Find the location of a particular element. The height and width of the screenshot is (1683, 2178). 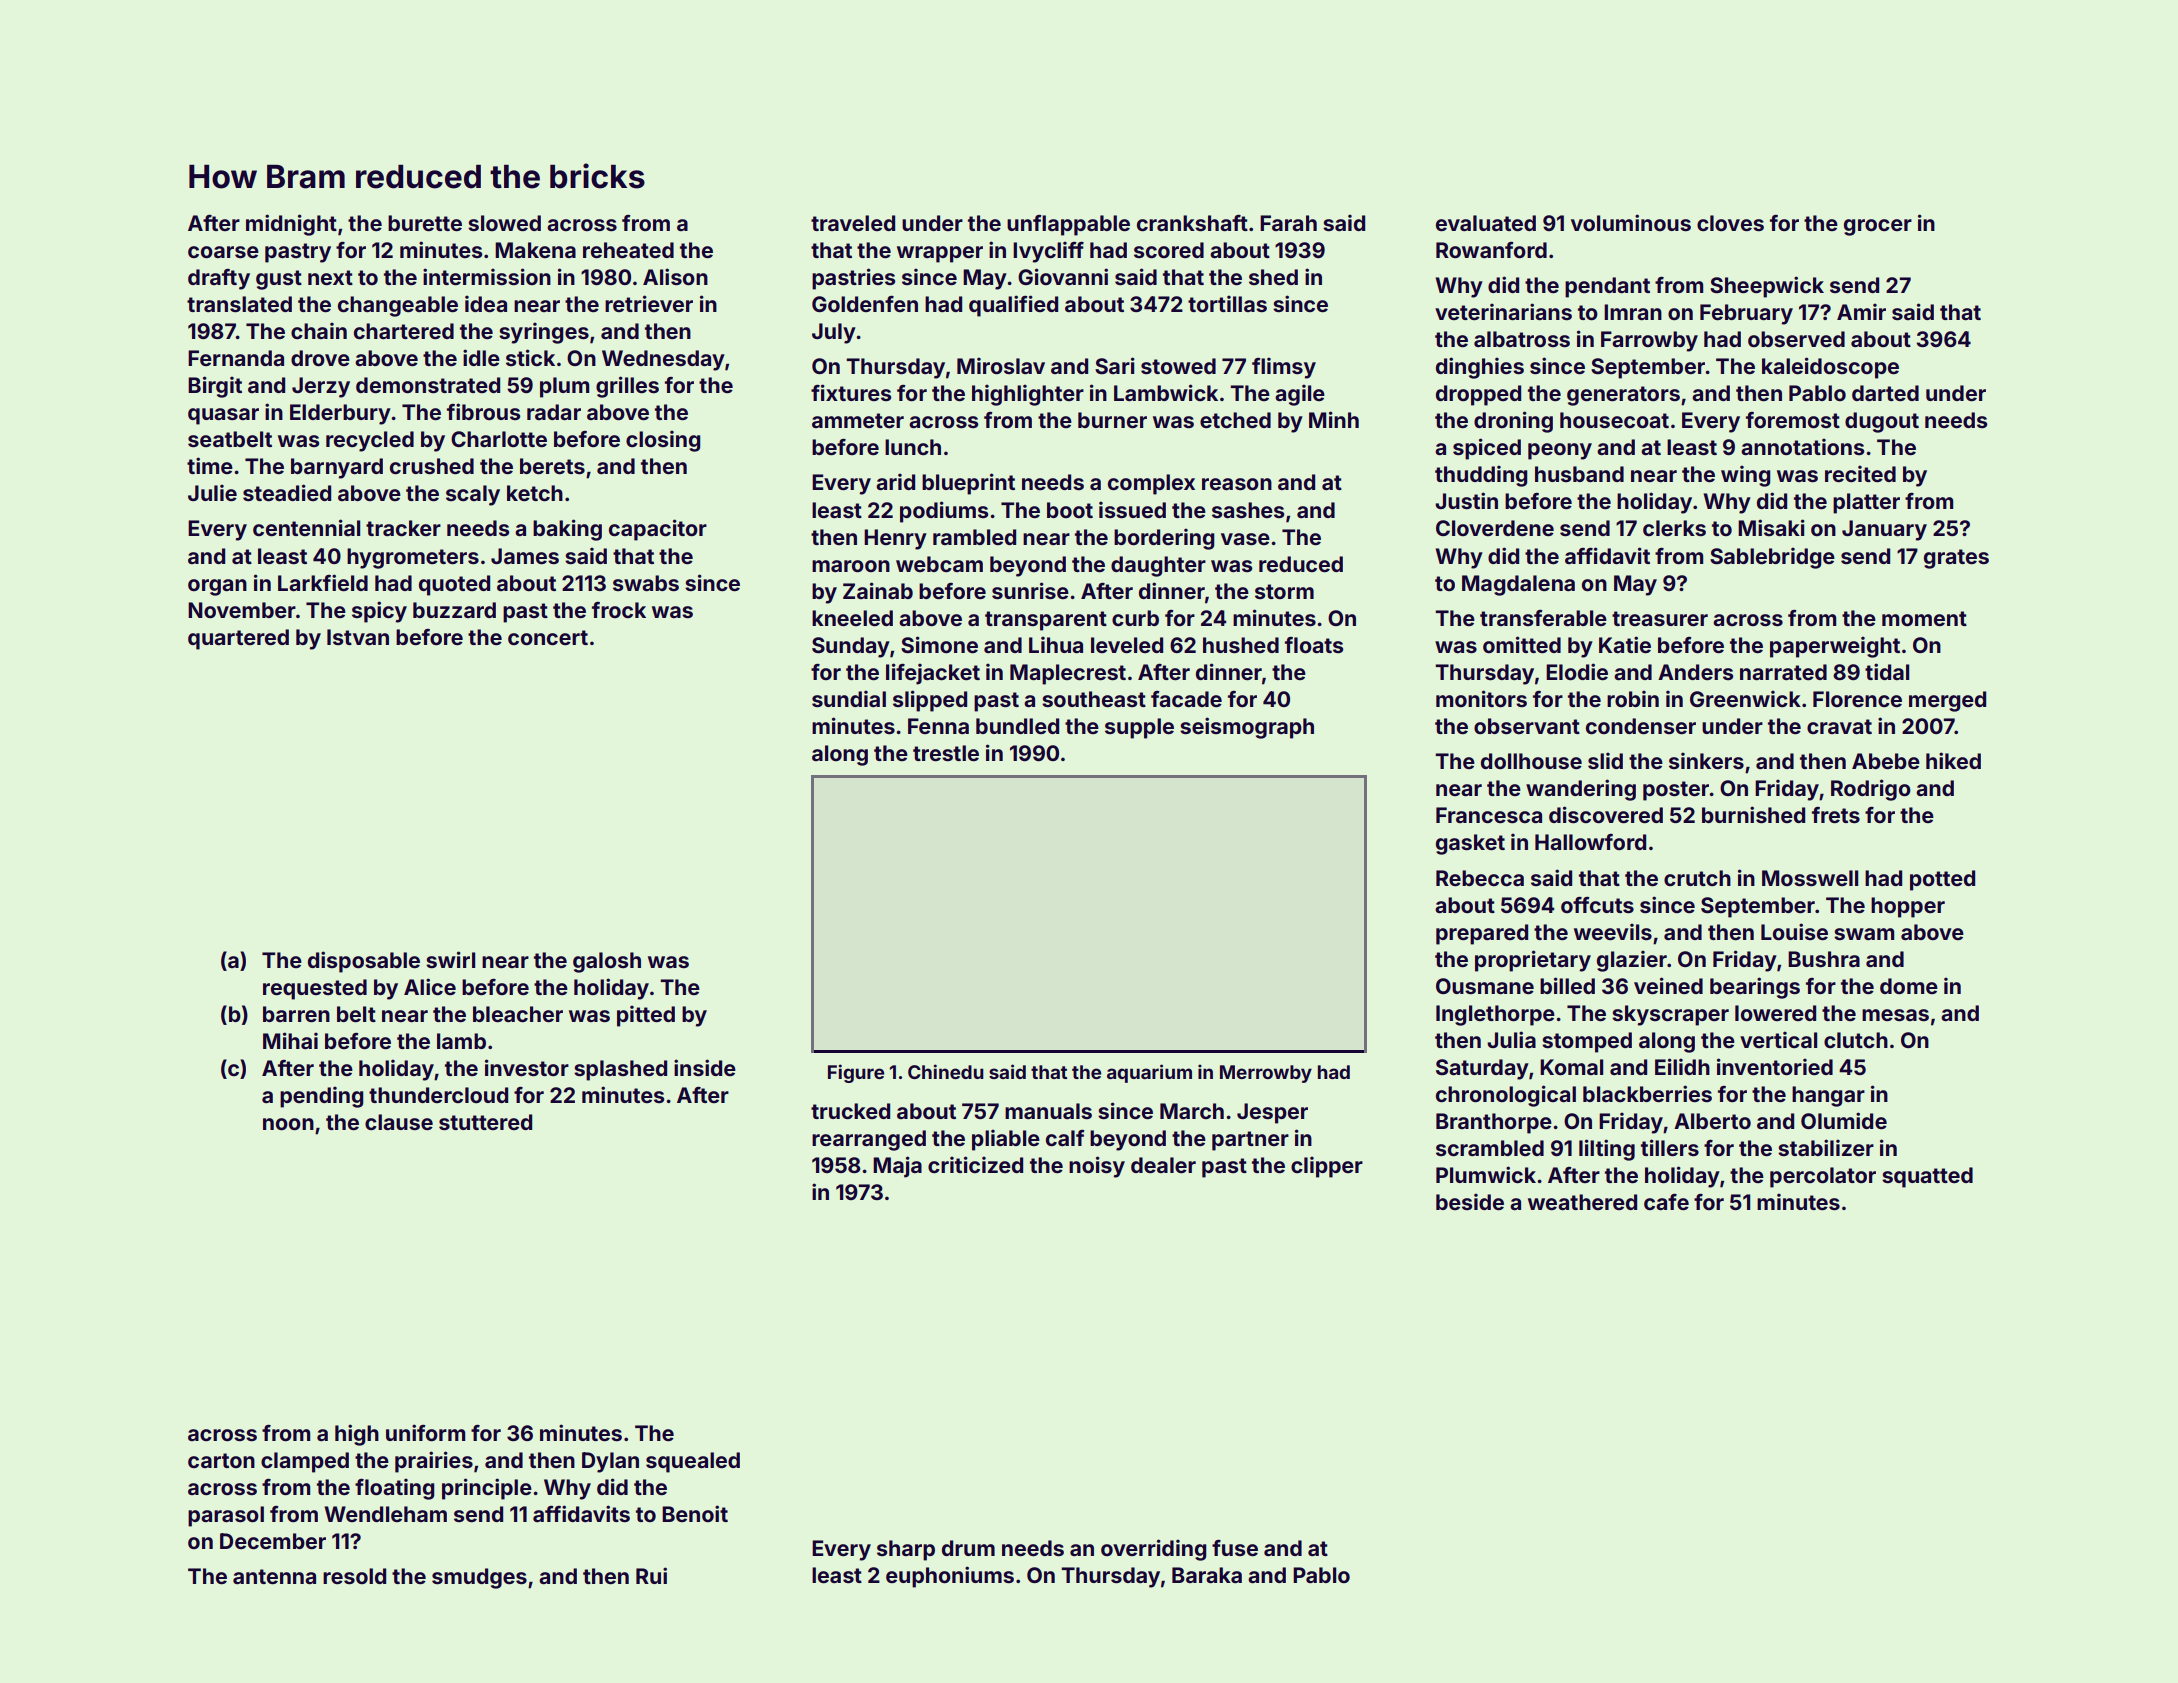

glazier is located at coordinates (1632, 961).
